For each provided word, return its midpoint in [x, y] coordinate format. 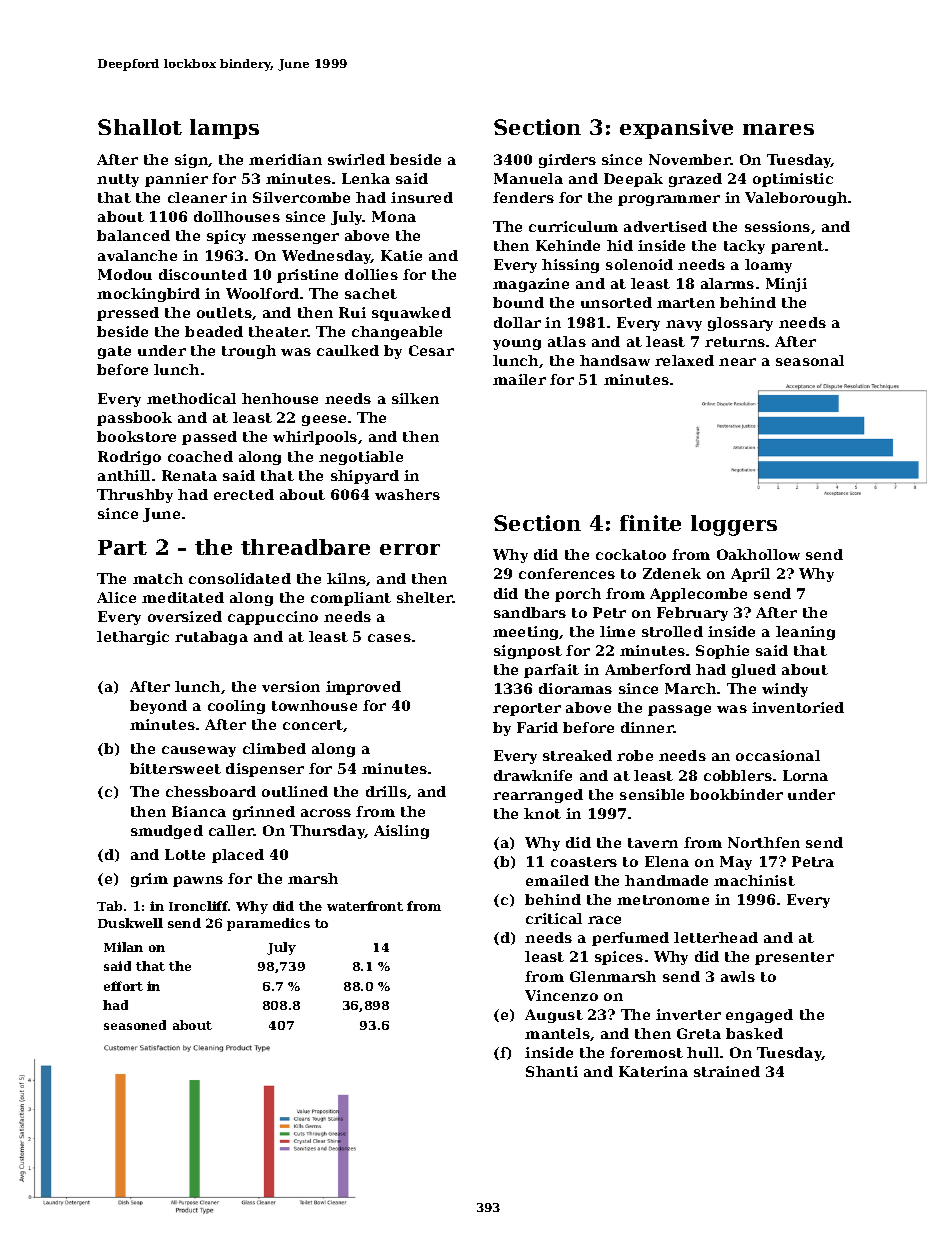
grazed [695, 180]
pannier [176, 180]
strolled [672, 631]
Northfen [764, 842]
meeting [526, 633]
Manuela [528, 178]
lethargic [133, 638]
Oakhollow [758, 554]
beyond [158, 707]
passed [209, 438]
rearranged [538, 796]
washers [407, 494]
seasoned [135, 1025]
